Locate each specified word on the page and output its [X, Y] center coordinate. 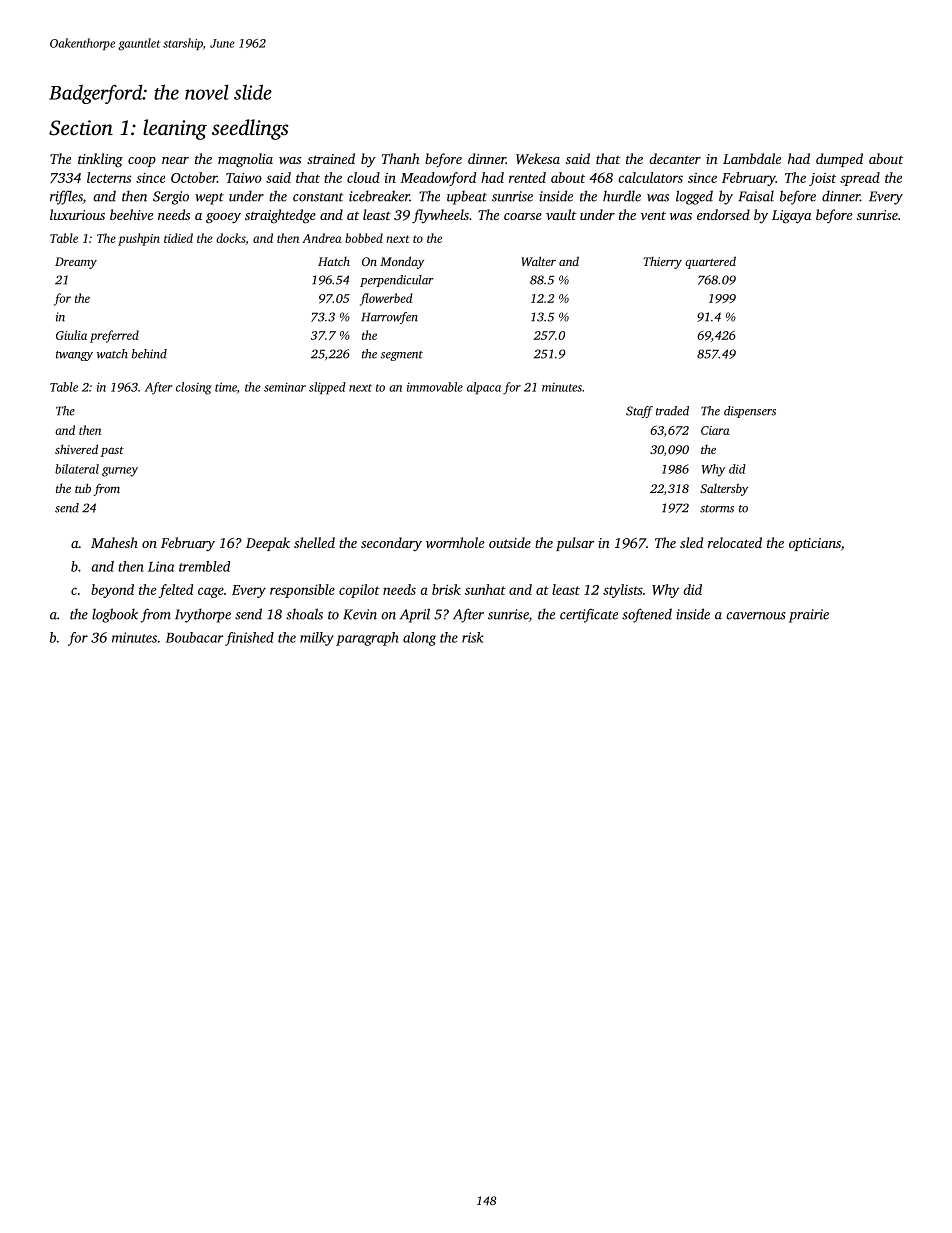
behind [149, 354]
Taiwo [244, 178]
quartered [710, 262]
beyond [112, 591]
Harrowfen [389, 318]
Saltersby [724, 489]
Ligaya [791, 217]
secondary [391, 544]
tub [83, 488]
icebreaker [379, 196]
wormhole [455, 542]
